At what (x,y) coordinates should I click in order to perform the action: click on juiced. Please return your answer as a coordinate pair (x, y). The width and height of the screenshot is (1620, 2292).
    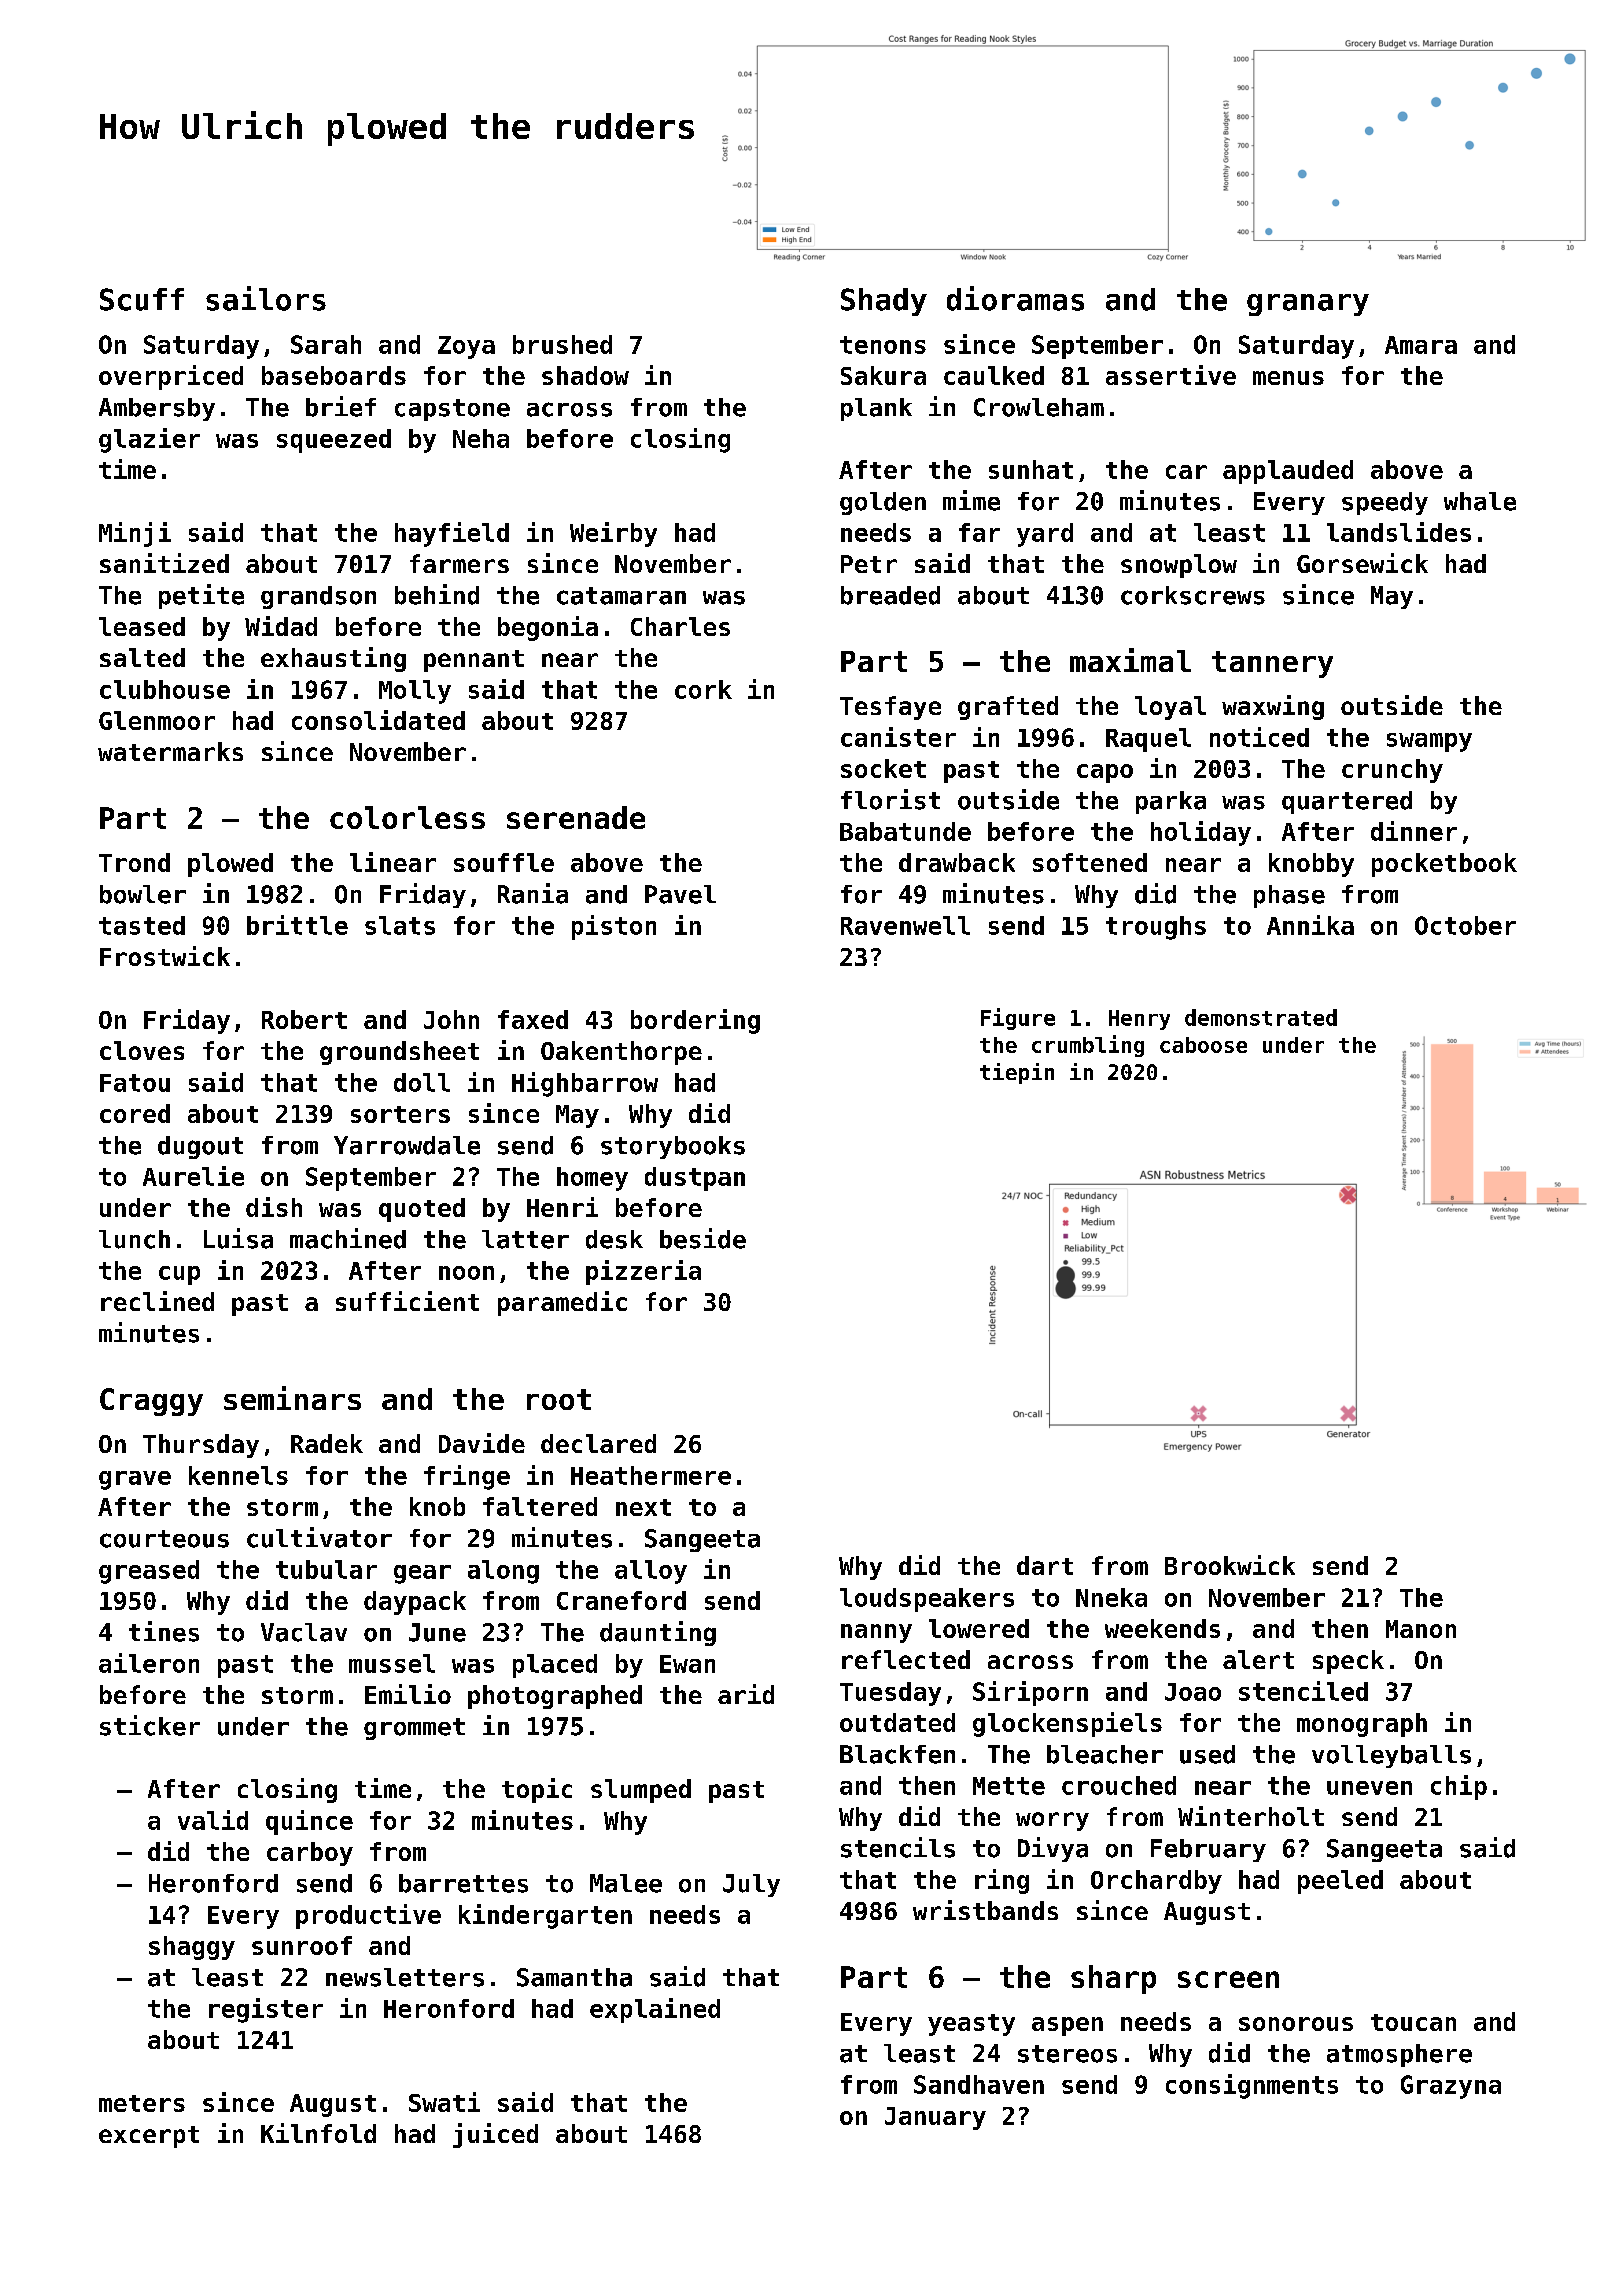
    Looking at the image, I should click on (495, 2135).
